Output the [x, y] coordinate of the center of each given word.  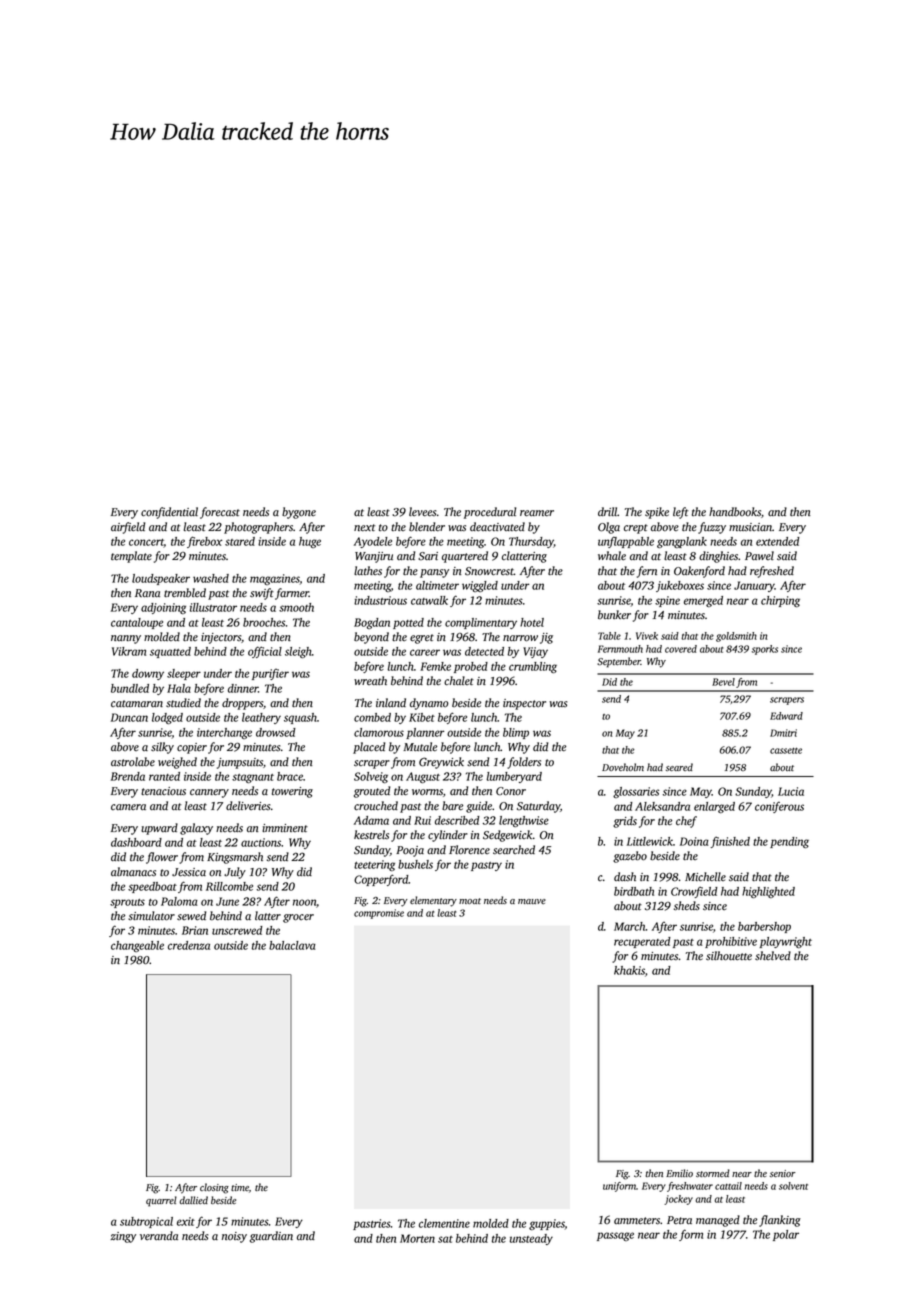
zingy [123, 1237]
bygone [299, 513]
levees [422, 512]
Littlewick [650, 841]
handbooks [735, 511]
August [423, 777]
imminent [285, 828]
